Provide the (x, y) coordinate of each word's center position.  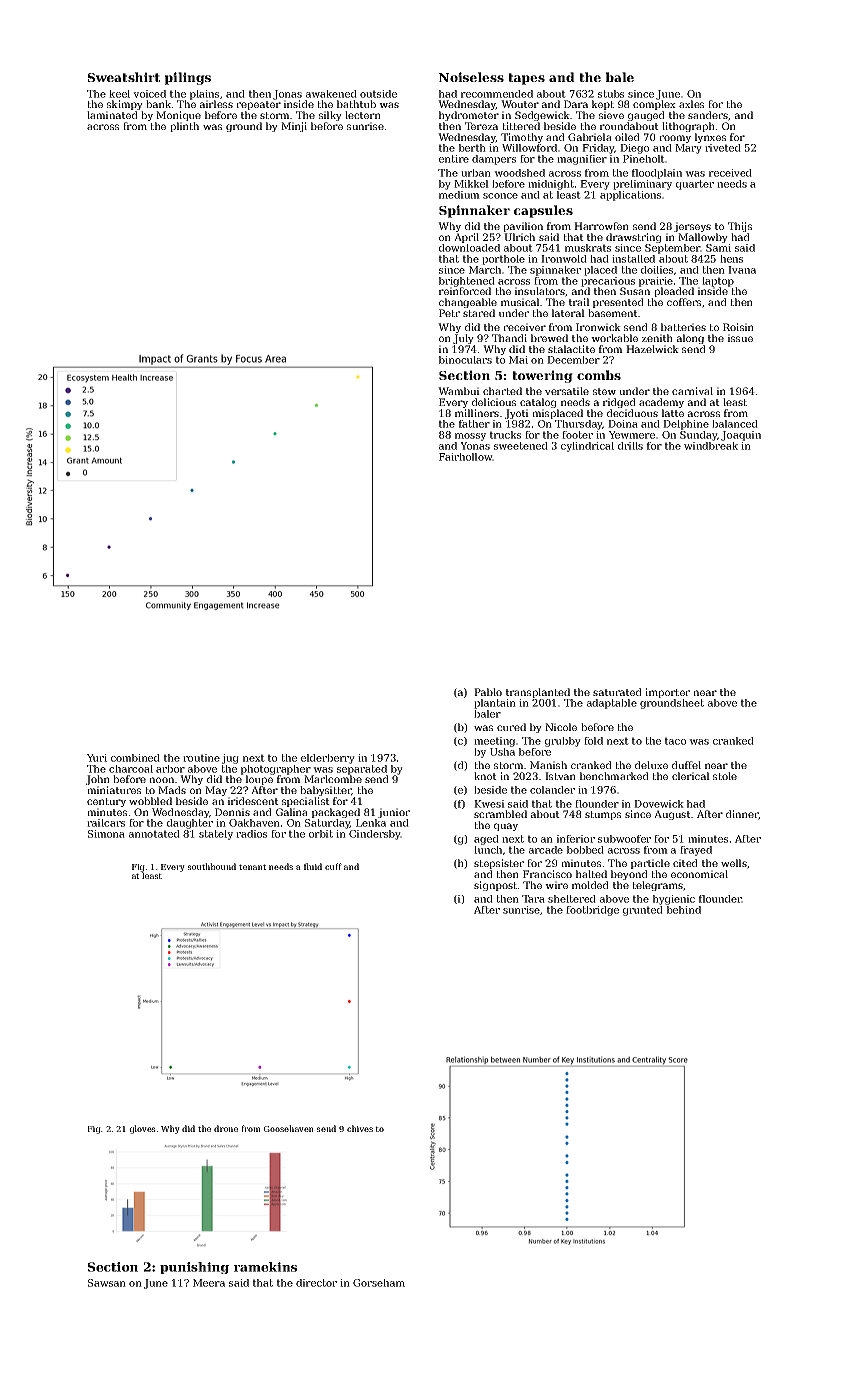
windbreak (711, 446)
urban (476, 173)
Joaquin (741, 436)
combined (135, 758)
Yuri (97, 758)
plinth (184, 127)
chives (360, 1128)
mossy (470, 437)
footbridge (592, 911)
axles (691, 104)
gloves (143, 1129)
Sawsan (107, 1283)
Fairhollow (466, 457)
